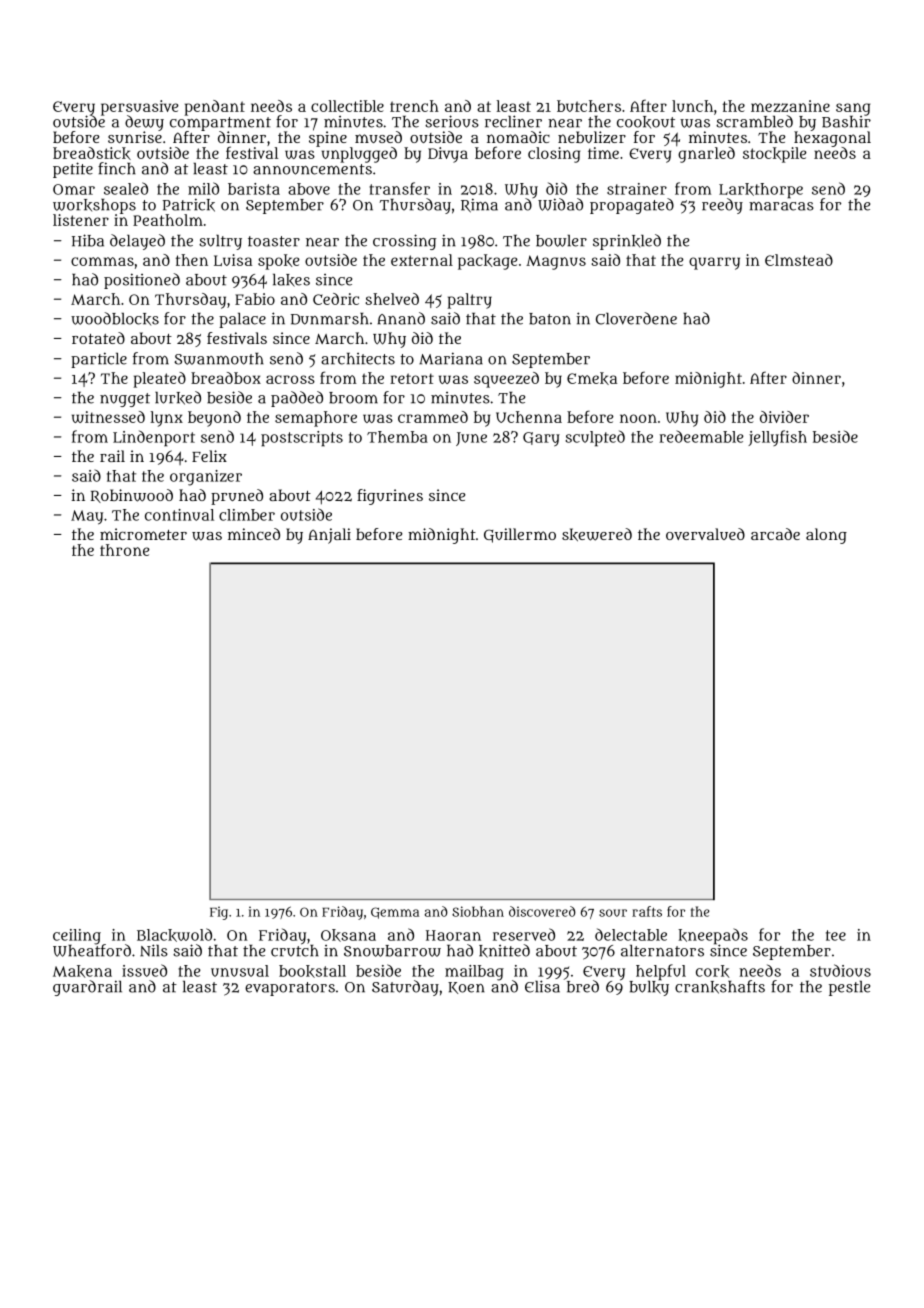 This page has width=924, height=1308. Describe the element at coordinates (215, 108) in the page. I see `pendant` at that location.
